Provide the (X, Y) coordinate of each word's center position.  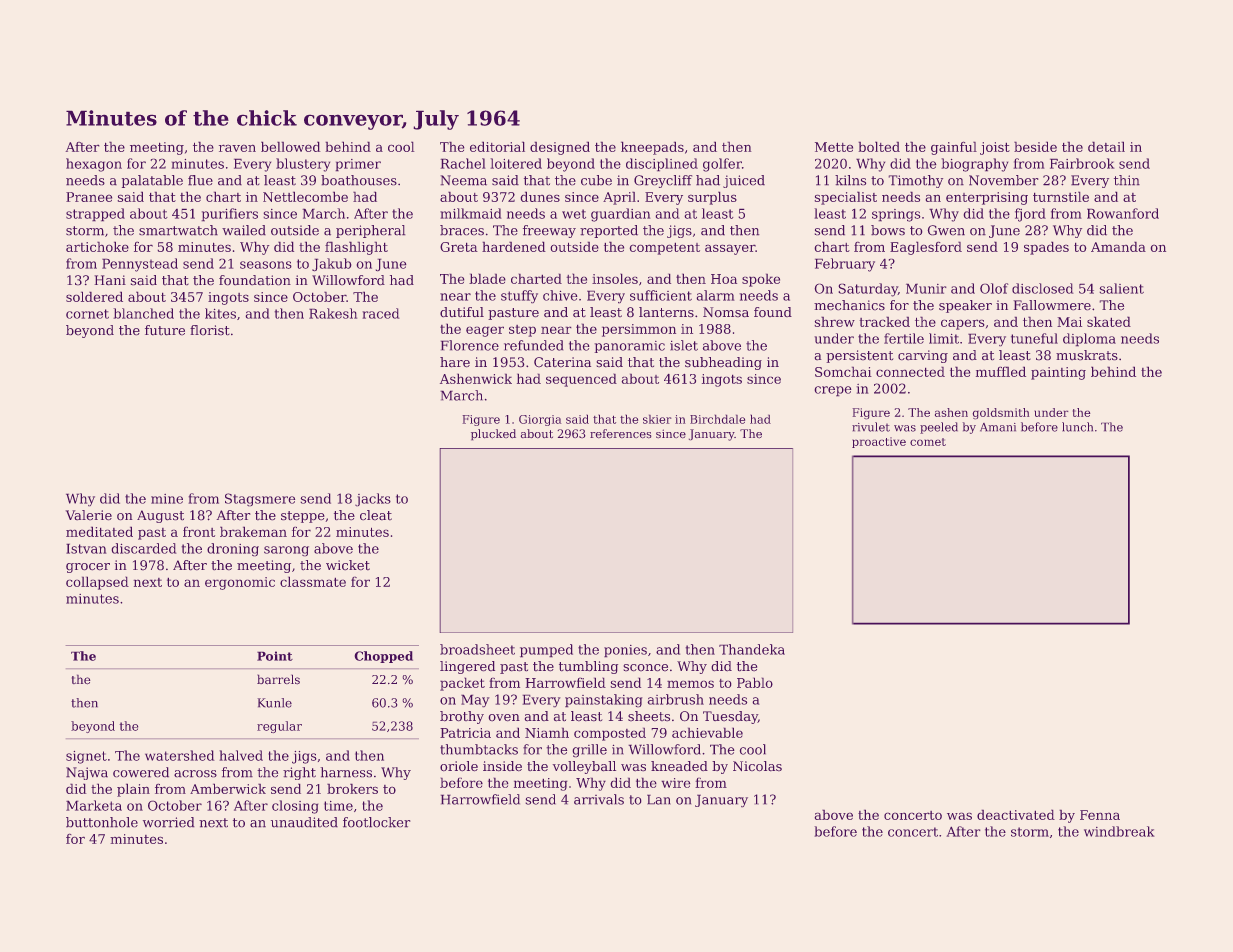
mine (167, 499)
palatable (152, 181)
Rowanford (1123, 213)
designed (560, 148)
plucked (493, 435)
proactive (879, 442)
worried (169, 822)
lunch (1077, 427)
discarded (144, 548)
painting (1058, 373)
